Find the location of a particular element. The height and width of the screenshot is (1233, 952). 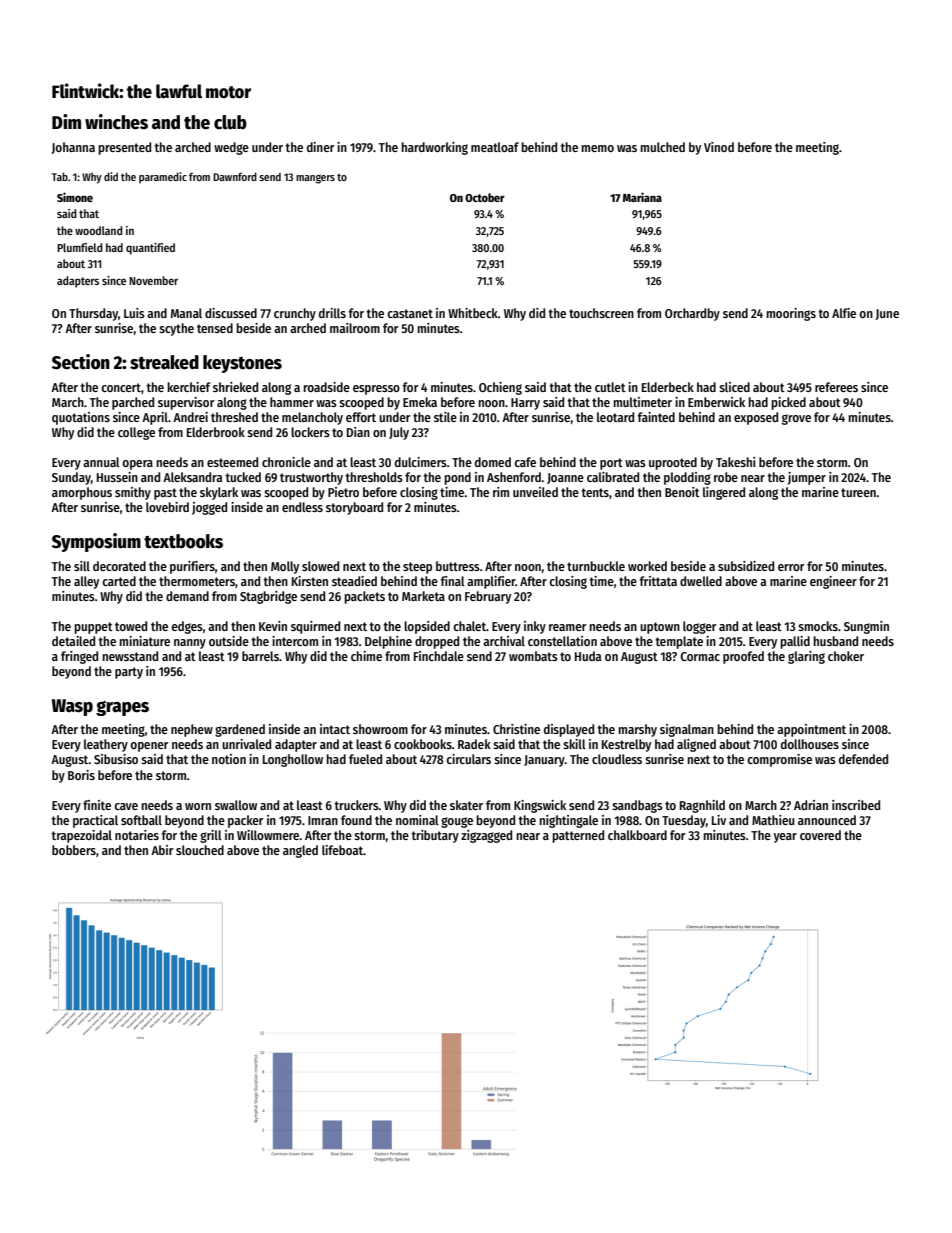

Tab is located at coordinates (60, 176).
